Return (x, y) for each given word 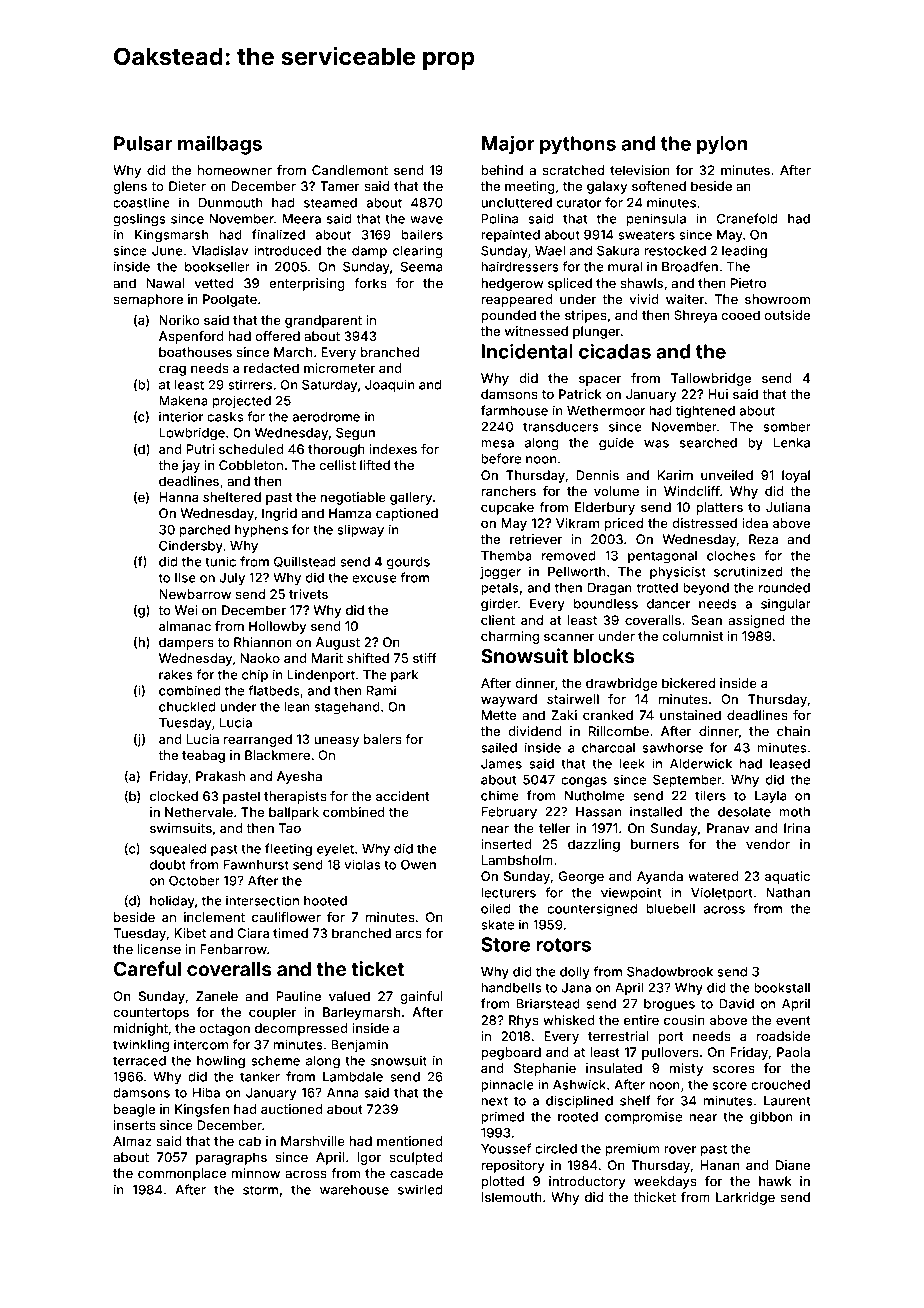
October (194, 881)
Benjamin (359, 1045)
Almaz (132, 1141)
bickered (688, 683)
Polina (499, 218)
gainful (421, 997)
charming (510, 637)
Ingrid (279, 514)
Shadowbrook (670, 972)
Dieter (187, 186)
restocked (675, 251)
